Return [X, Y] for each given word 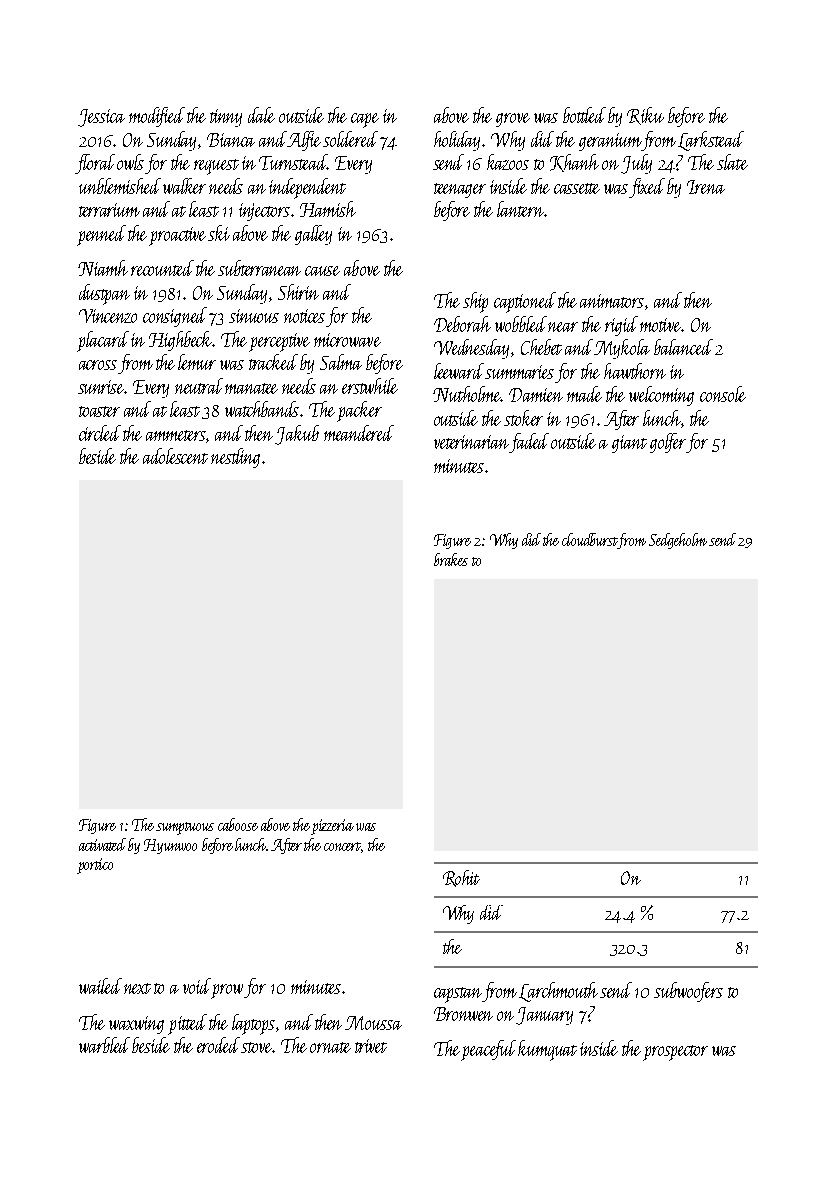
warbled [106, 1045]
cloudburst [590, 541]
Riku [645, 116]
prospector [675, 1053]
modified [157, 117]
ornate [330, 1047]
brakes [451, 559]
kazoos [508, 162]
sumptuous [185, 828]
